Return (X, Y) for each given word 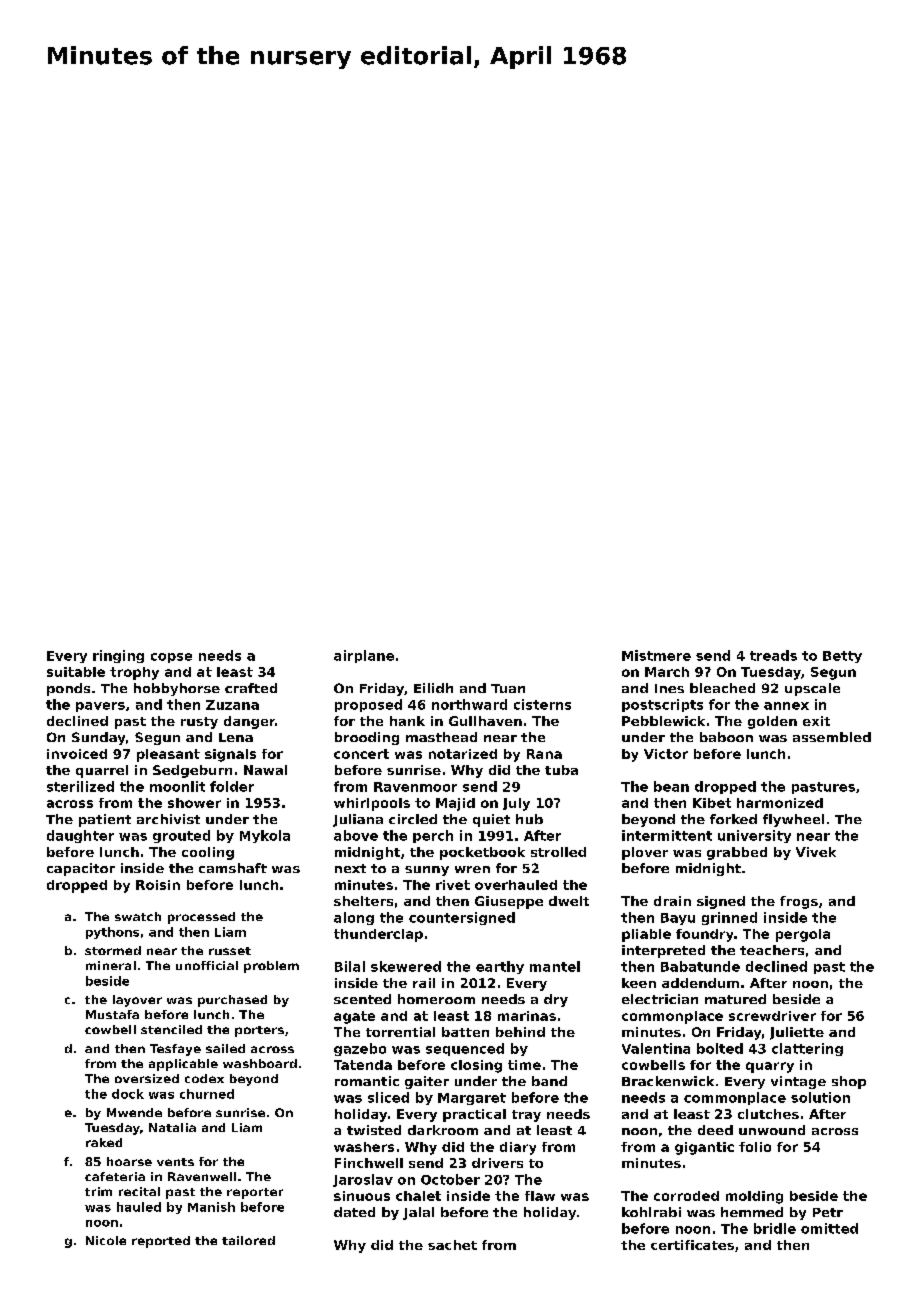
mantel (555, 966)
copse (171, 658)
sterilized (80, 786)
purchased (232, 1001)
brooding (367, 738)
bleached (722, 688)
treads (773, 655)
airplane (364, 656)
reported (161, 1242)
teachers (772, 950)
